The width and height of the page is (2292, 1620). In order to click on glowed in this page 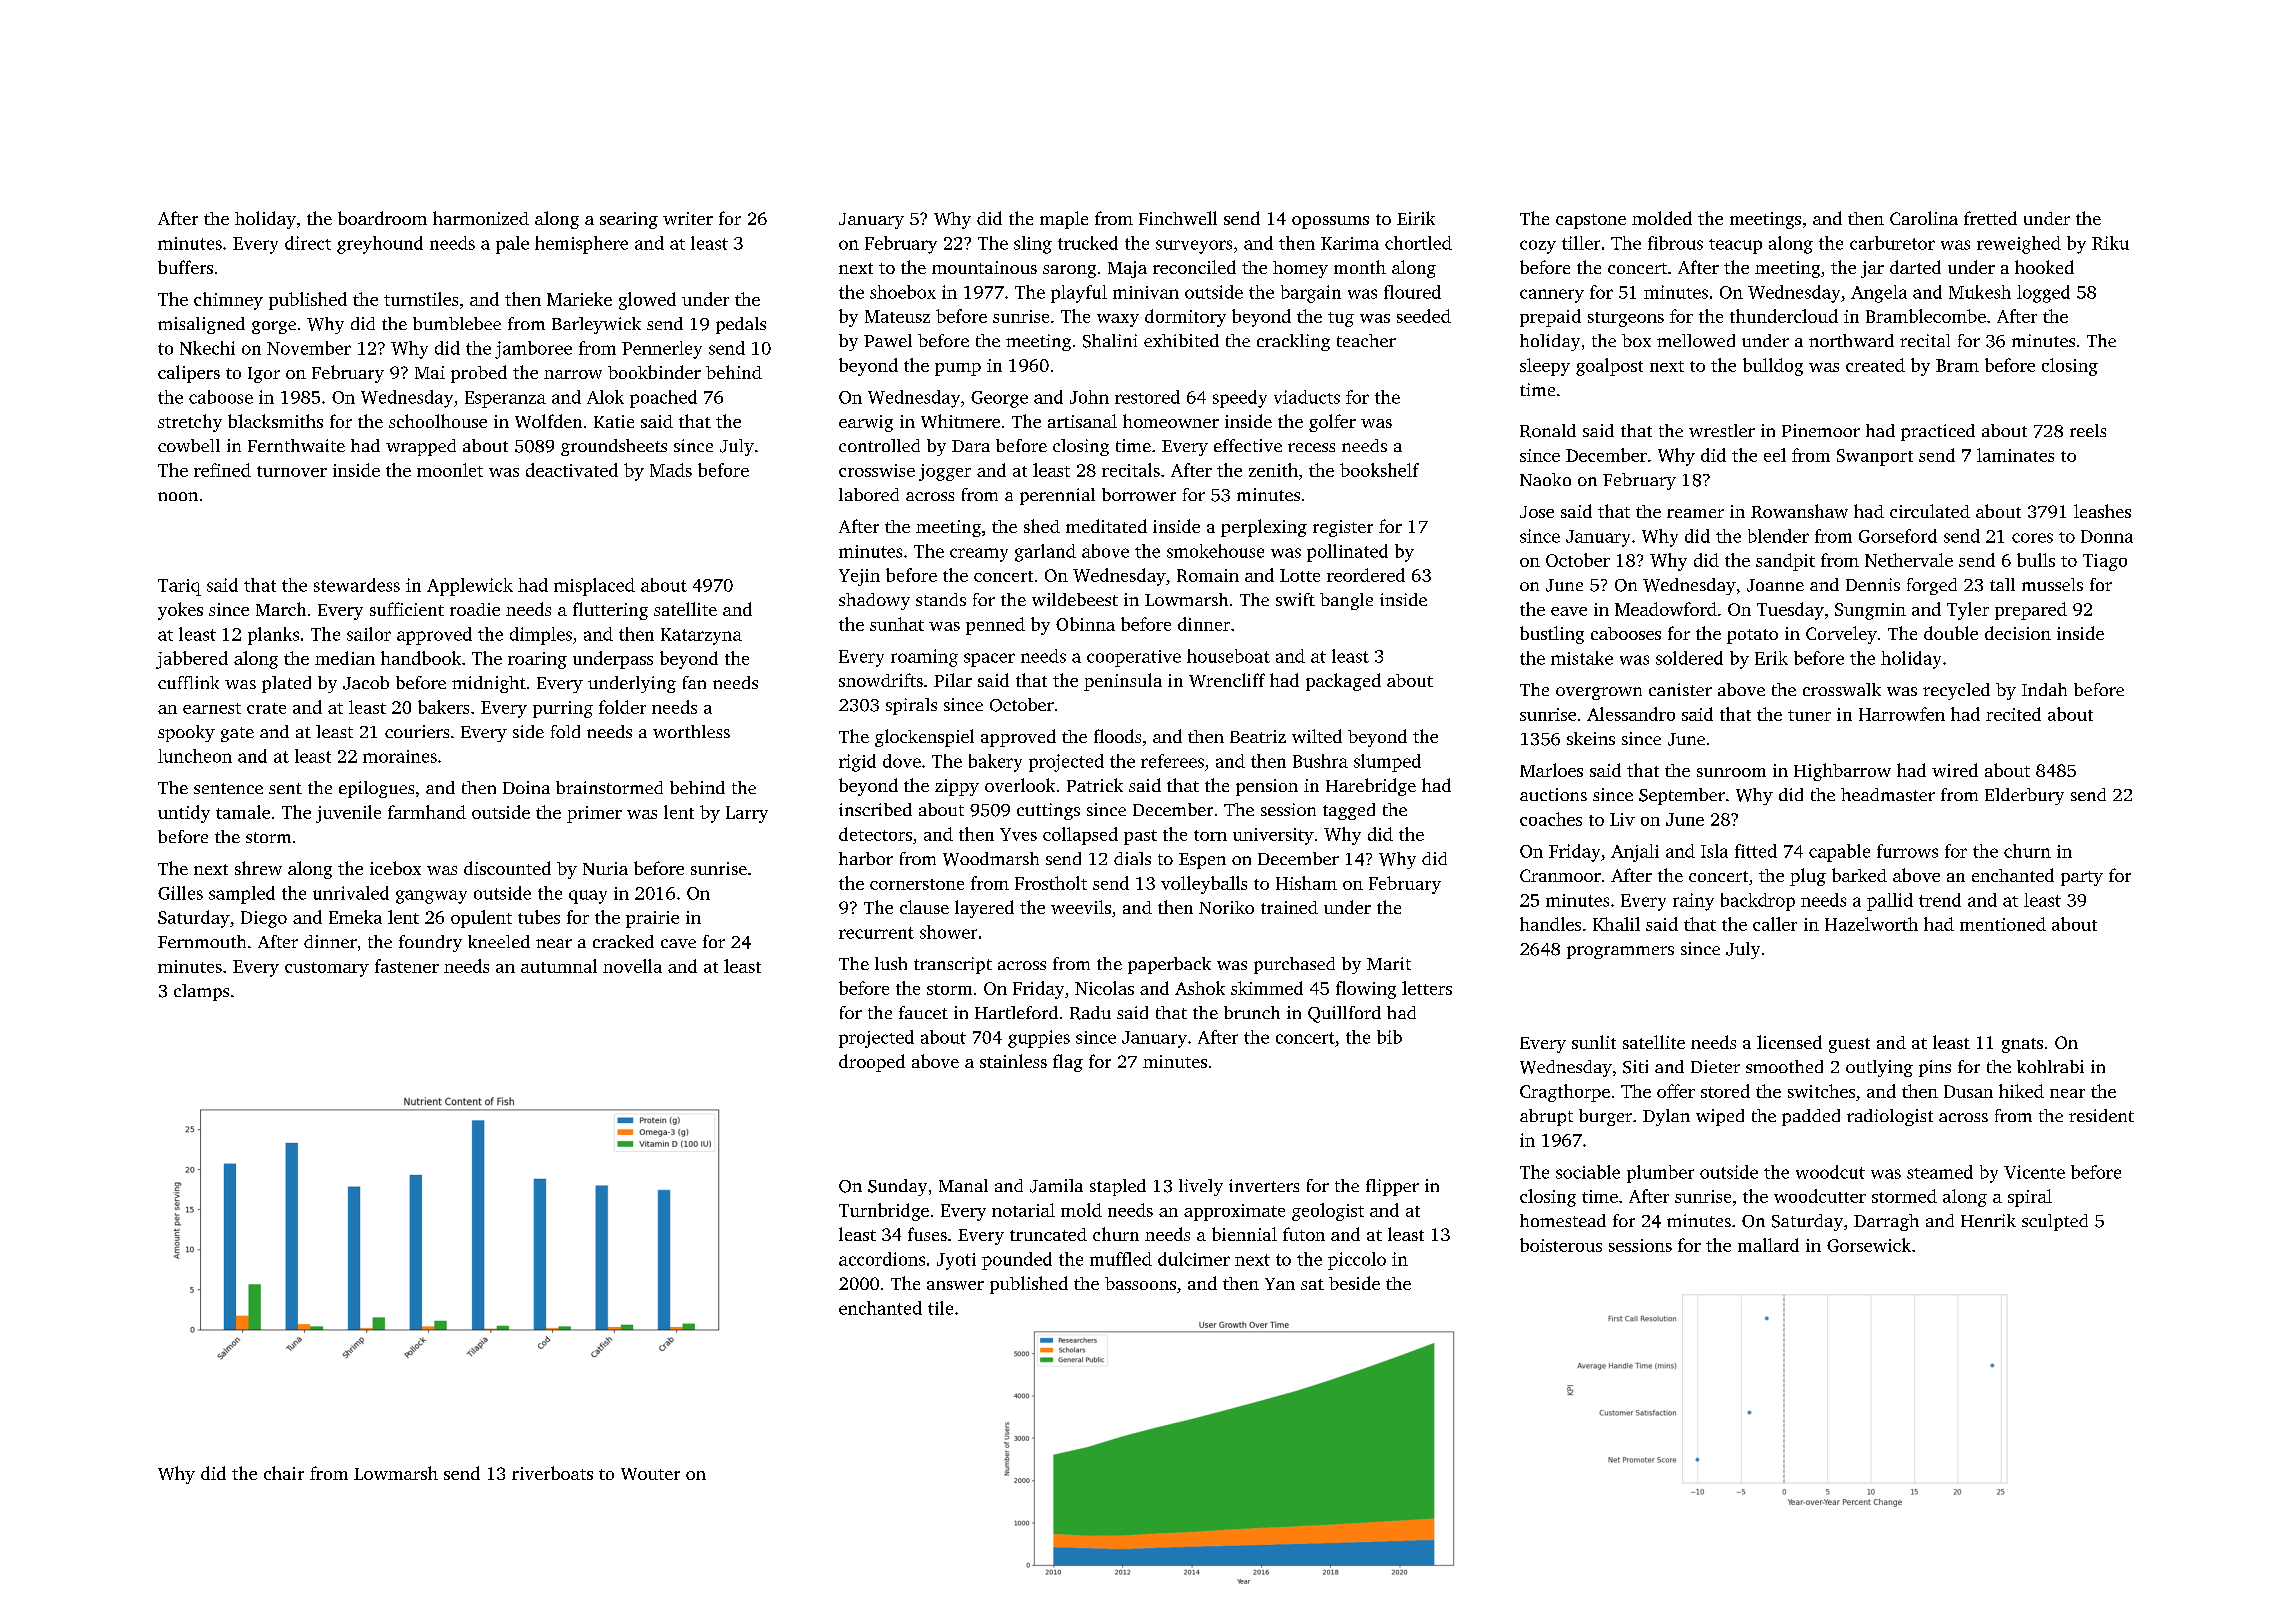, I will do `click(647, 301)`.
